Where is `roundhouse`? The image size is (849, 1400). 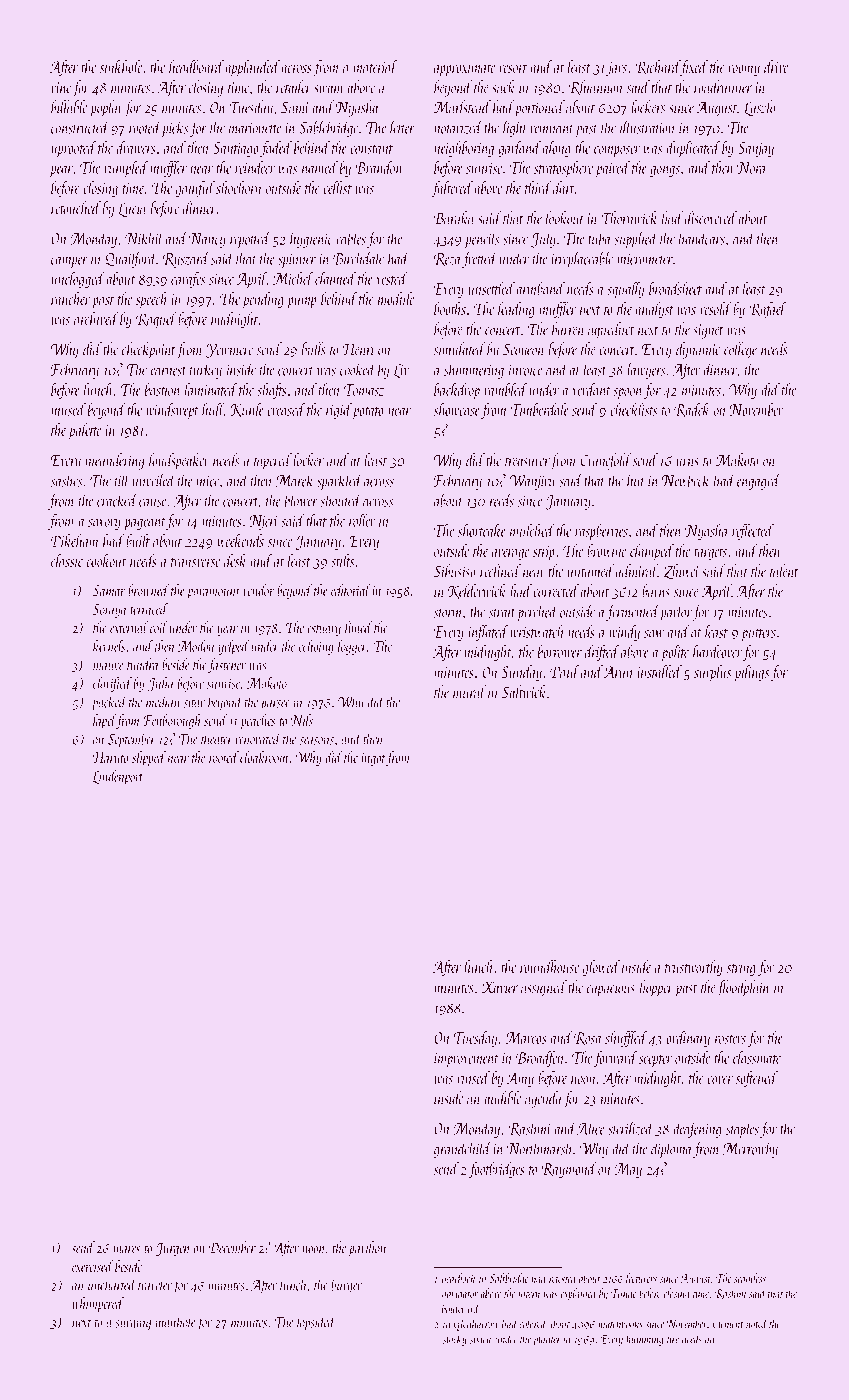
roundhouse is located at coordinates (549, 966).
